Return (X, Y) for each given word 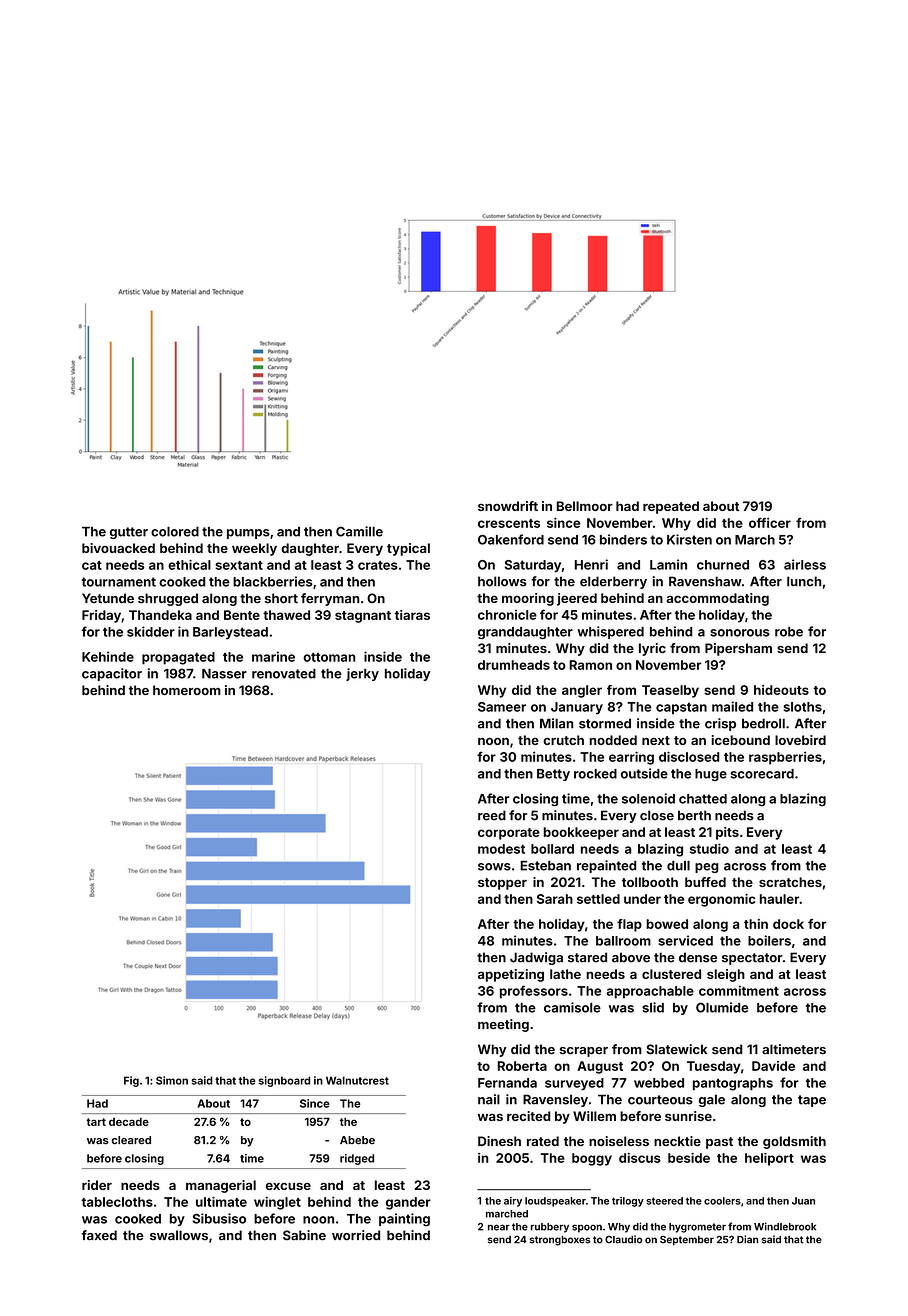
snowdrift (508, 506)
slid (653, 1007)
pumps (248, 534)
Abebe (357, 1140)
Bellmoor (585, 506)
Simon (172, 1080)
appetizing (511, 975)
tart (96, 1122)
